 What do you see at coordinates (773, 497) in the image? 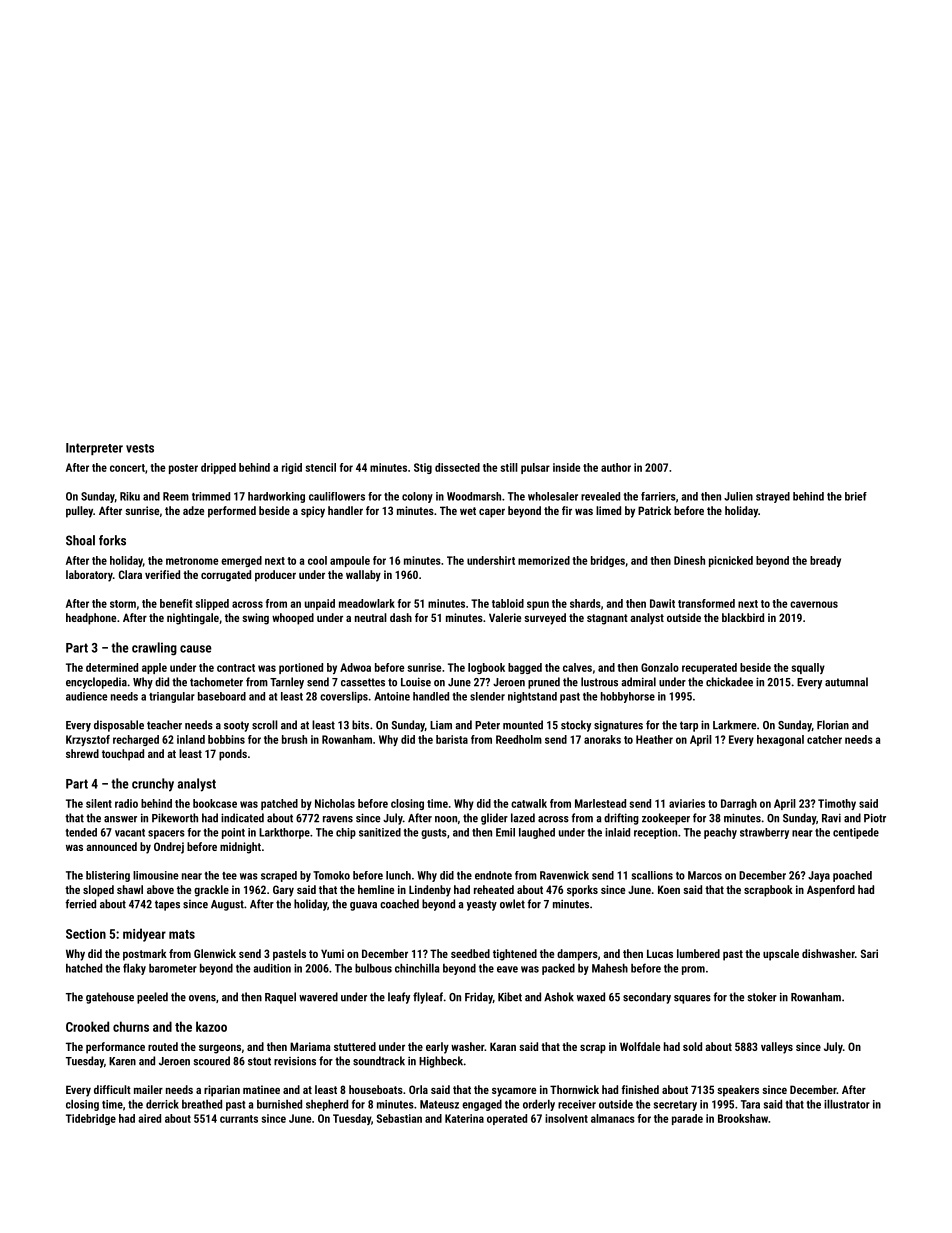
I see `strayed` at bounding box center [773, 497].
